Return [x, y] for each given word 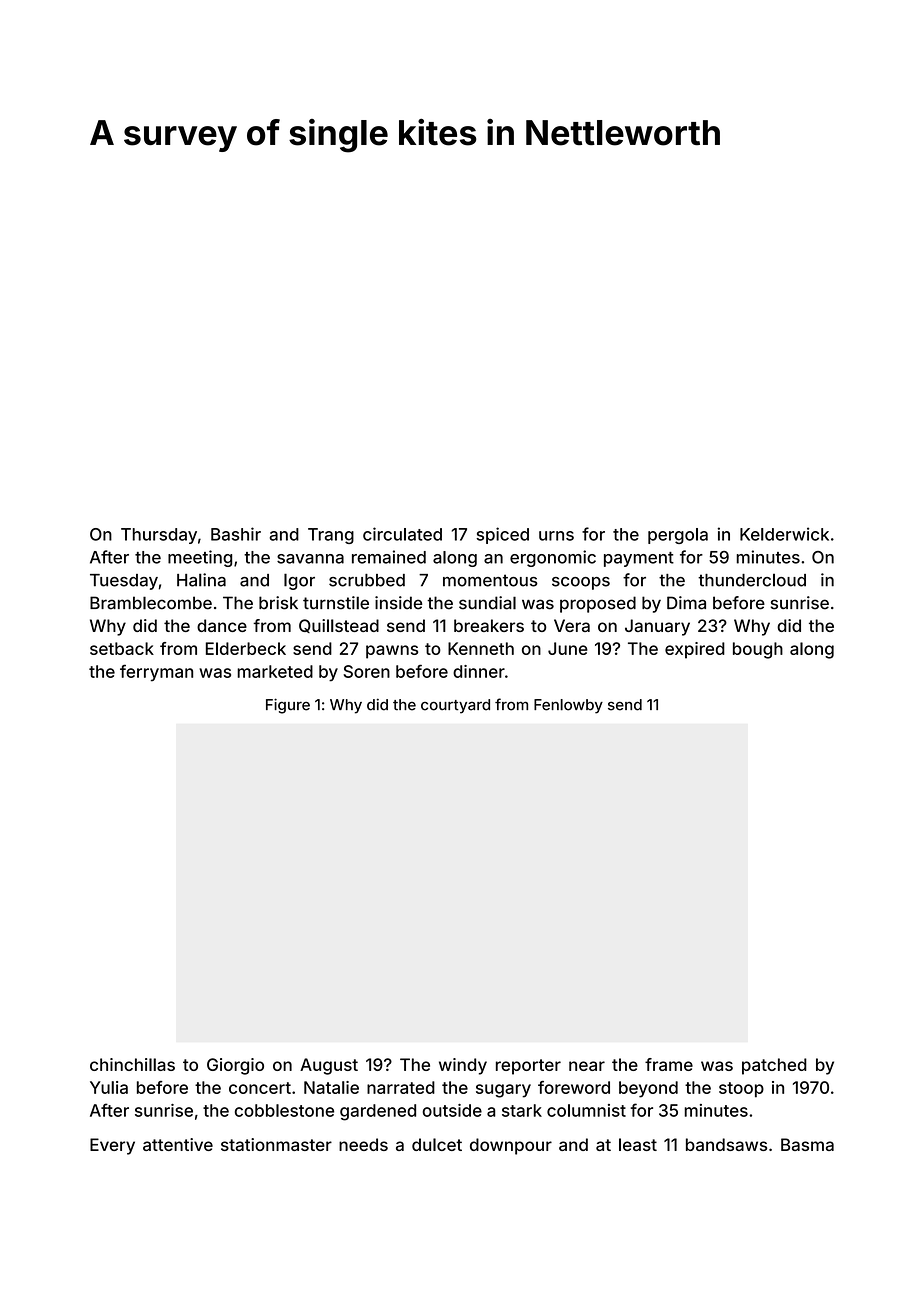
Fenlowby [568, 706]
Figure [288, 706]
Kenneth [481, 648]
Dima [686, 603]
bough [758, 650]
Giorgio [235, 1066]
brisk [278, 603]
